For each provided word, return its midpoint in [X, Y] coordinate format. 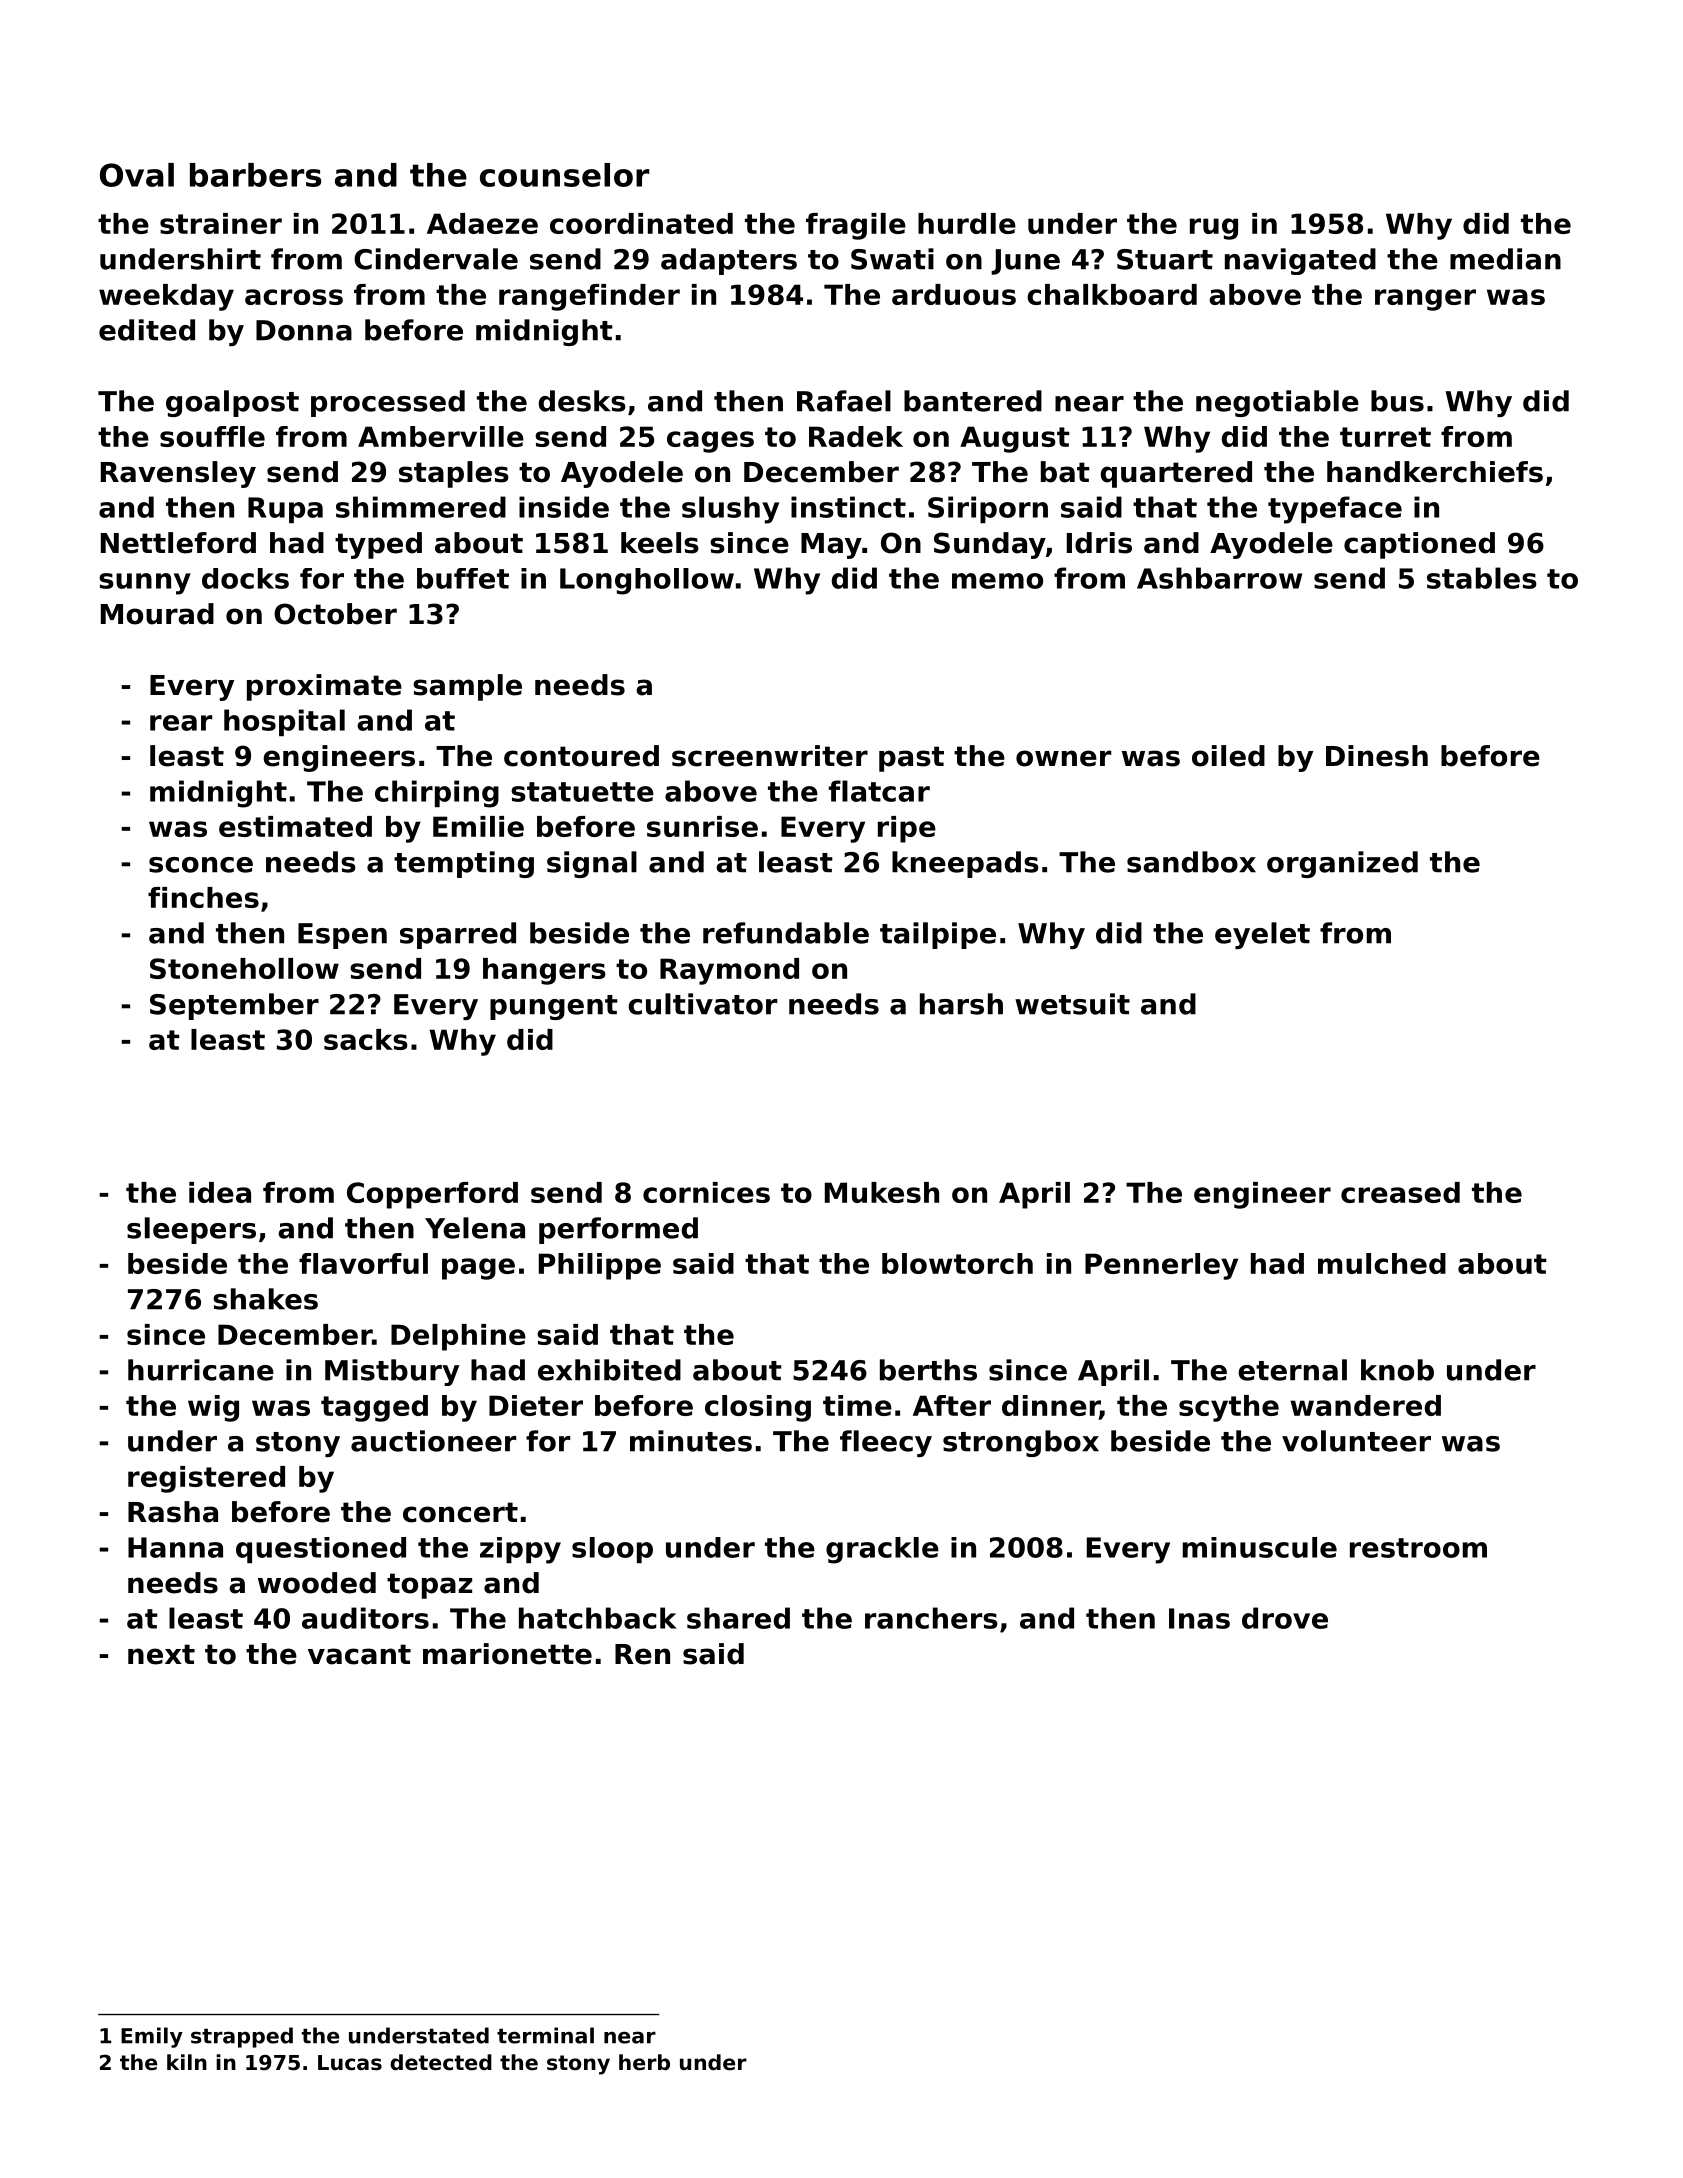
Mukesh [882, 1192]
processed [388, 403]
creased [1400, 1192]
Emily [152, 2037]
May [831, 546]
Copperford [432, 1195]
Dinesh [1377, 756]
